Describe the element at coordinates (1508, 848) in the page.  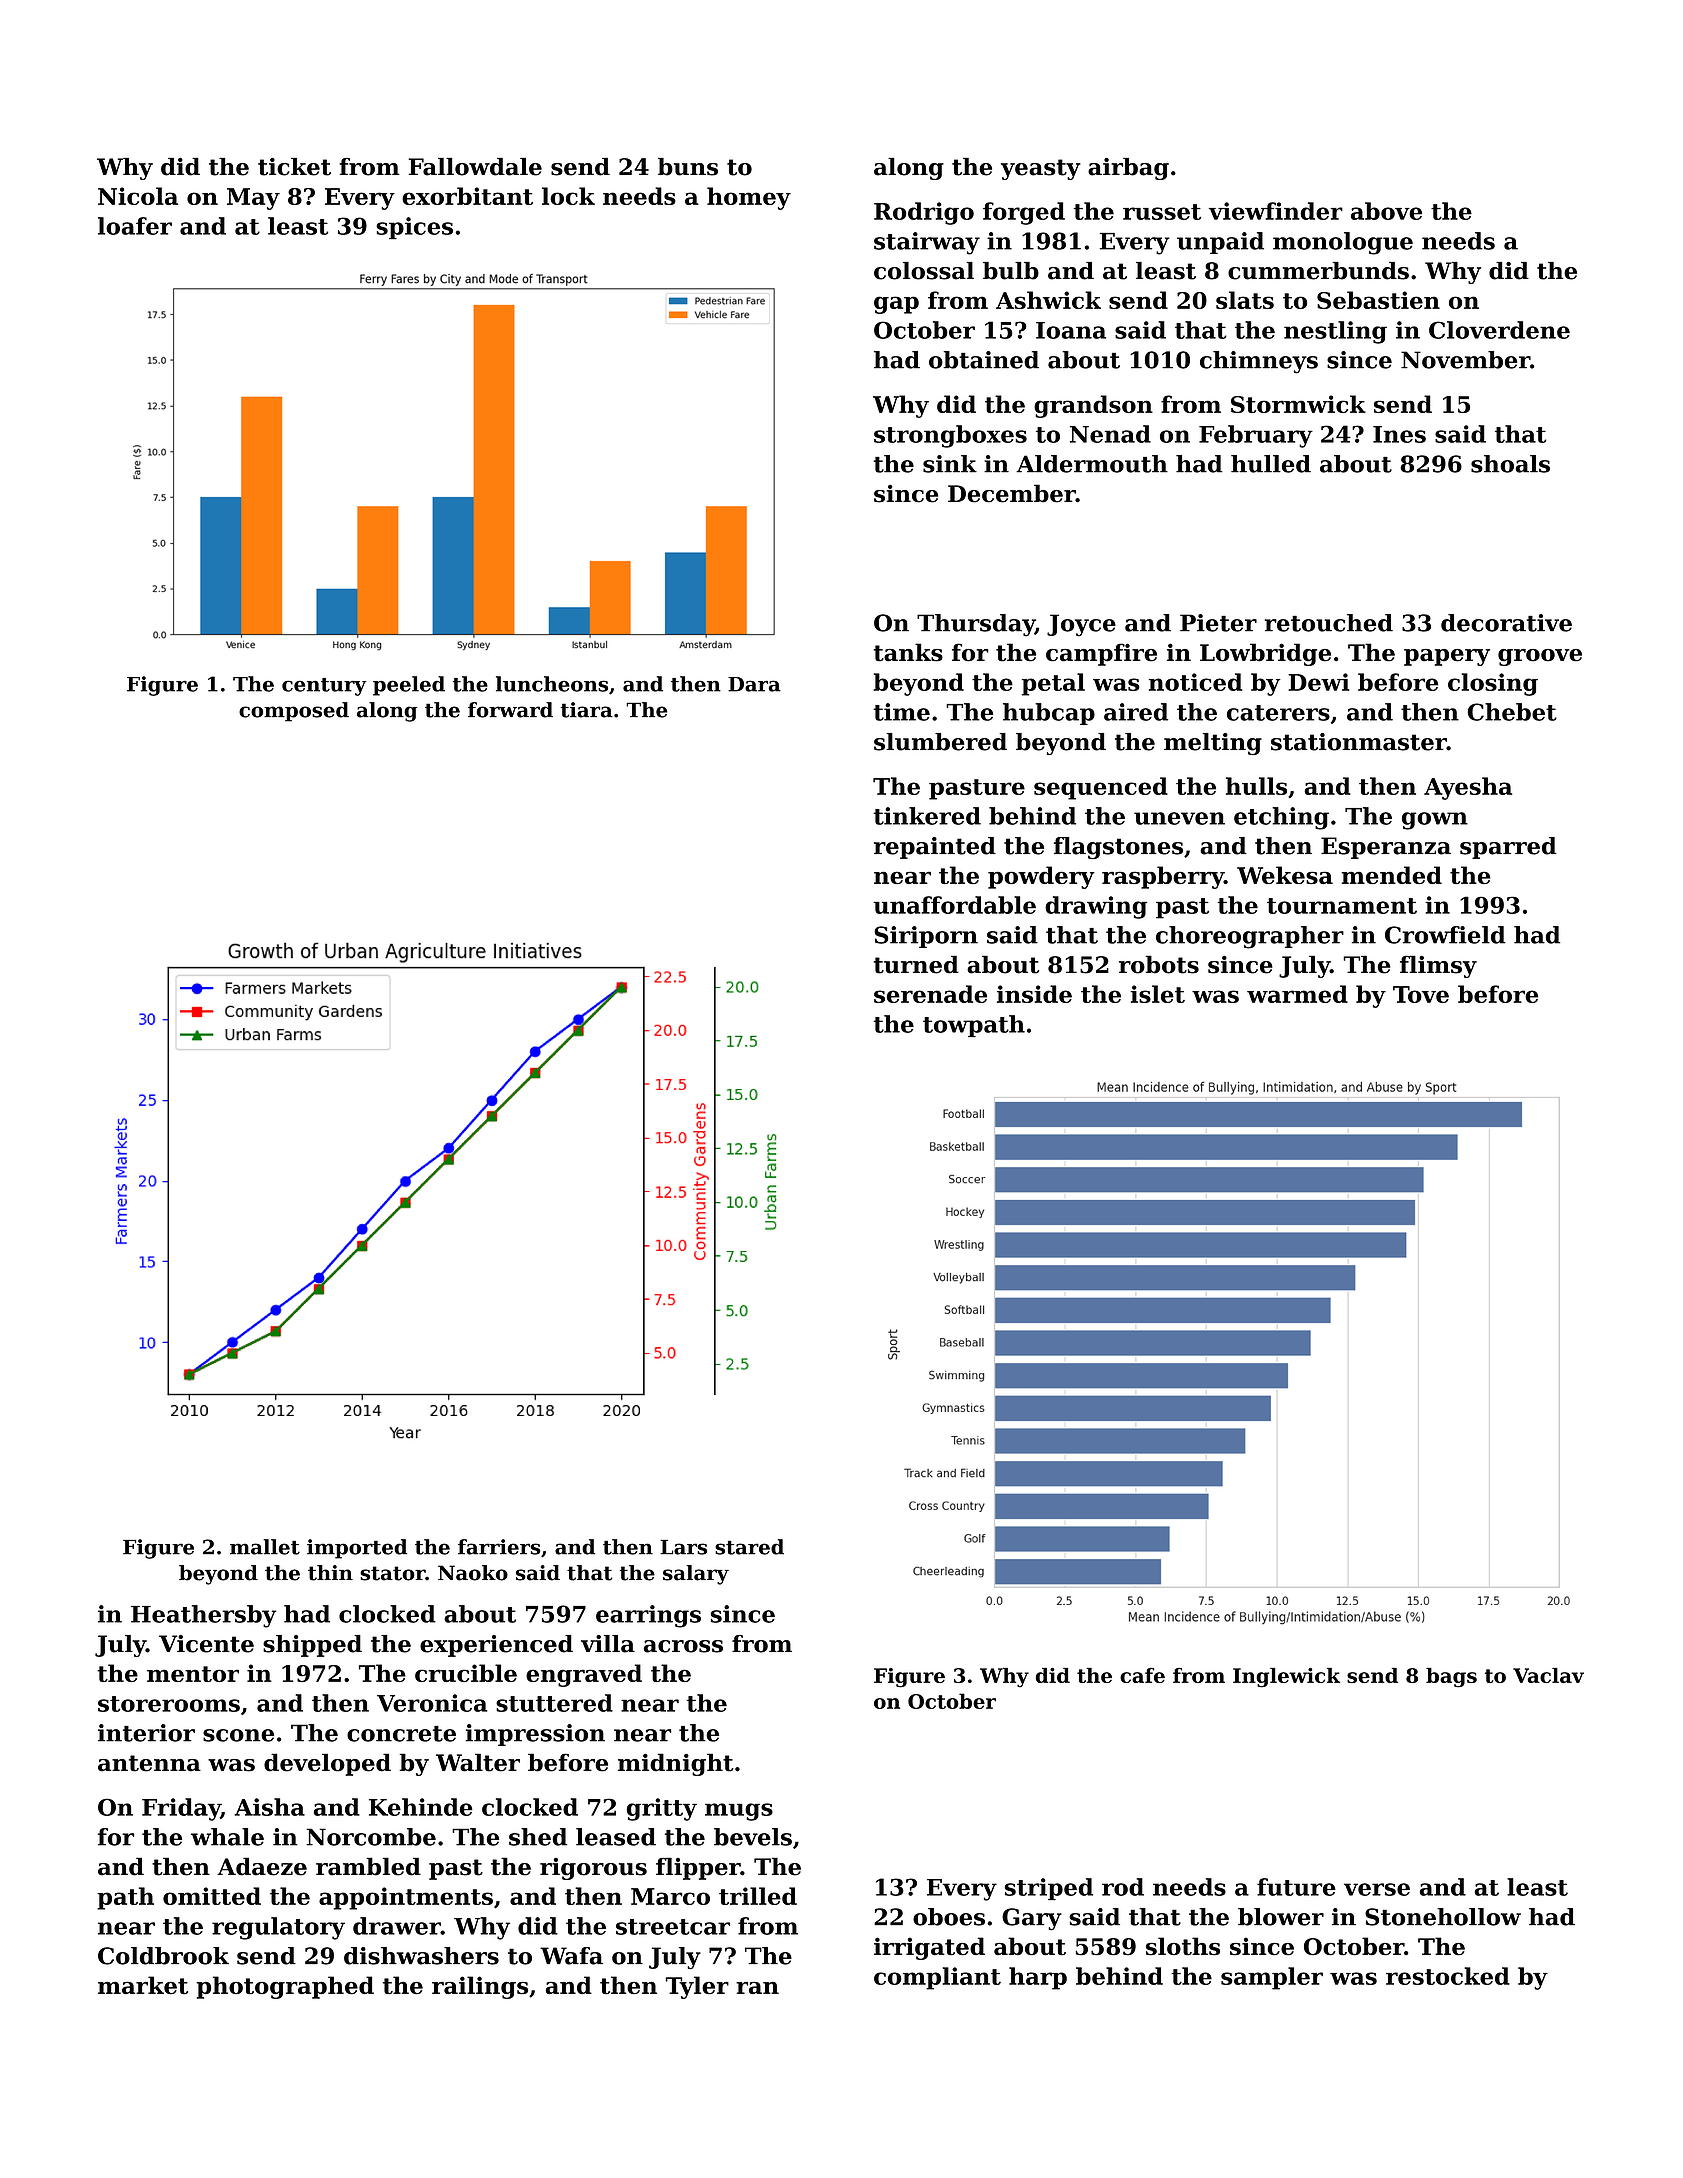
I see `sparred` at that location.
